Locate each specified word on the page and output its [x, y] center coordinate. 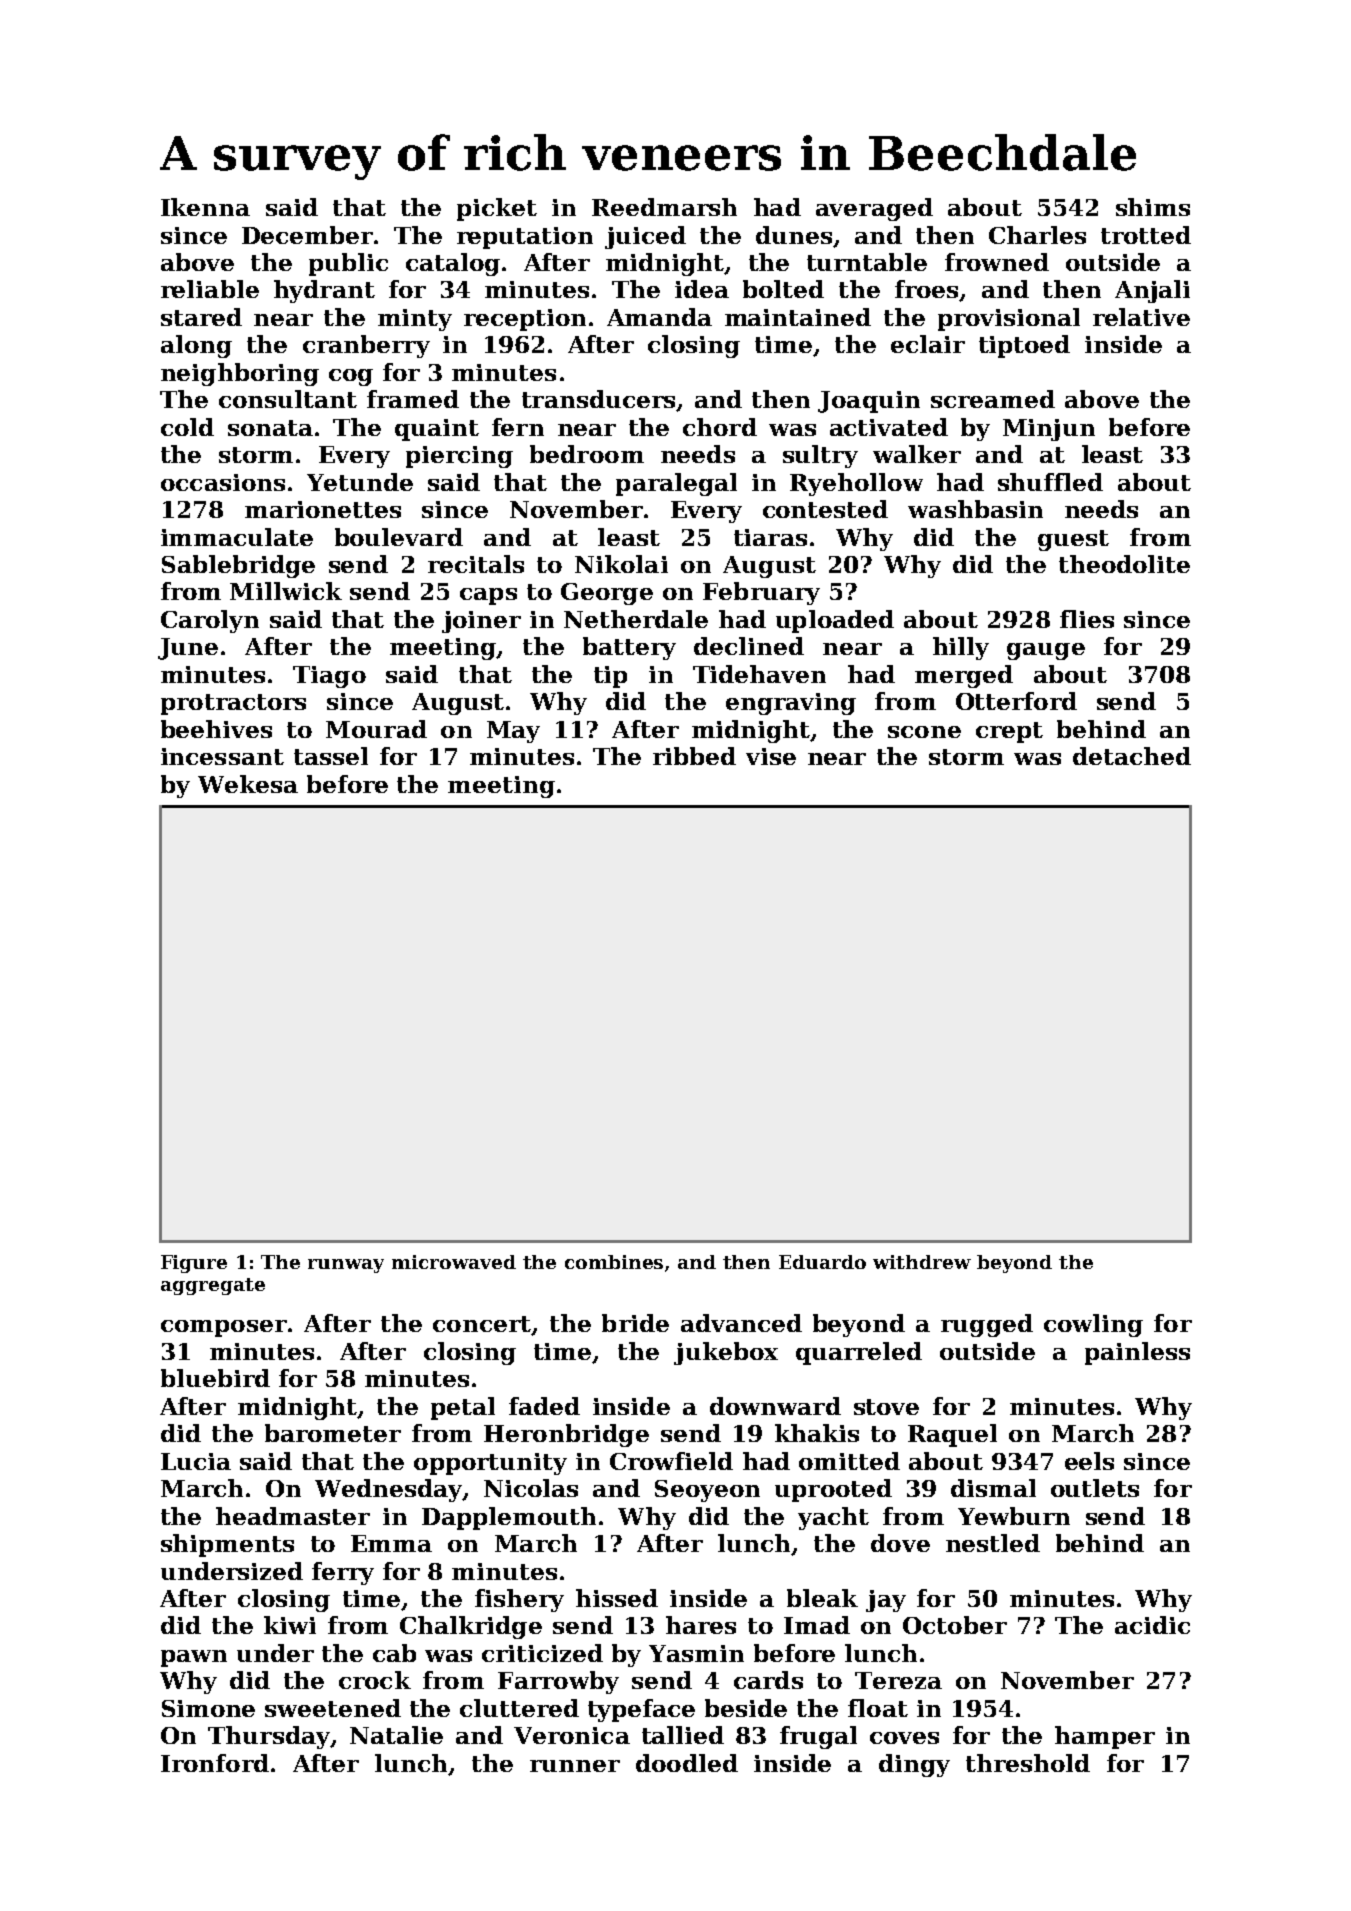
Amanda [659, 317]
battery [629, 648]
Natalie [396, 1735]
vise [771, 756]
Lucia [196, 1461]
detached [1132, 756]
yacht [833, 1518]
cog [351, 377]
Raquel [952, 1435]
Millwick [286, 591]
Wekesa [248, 784]
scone [924, 732]
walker [917, 454]
